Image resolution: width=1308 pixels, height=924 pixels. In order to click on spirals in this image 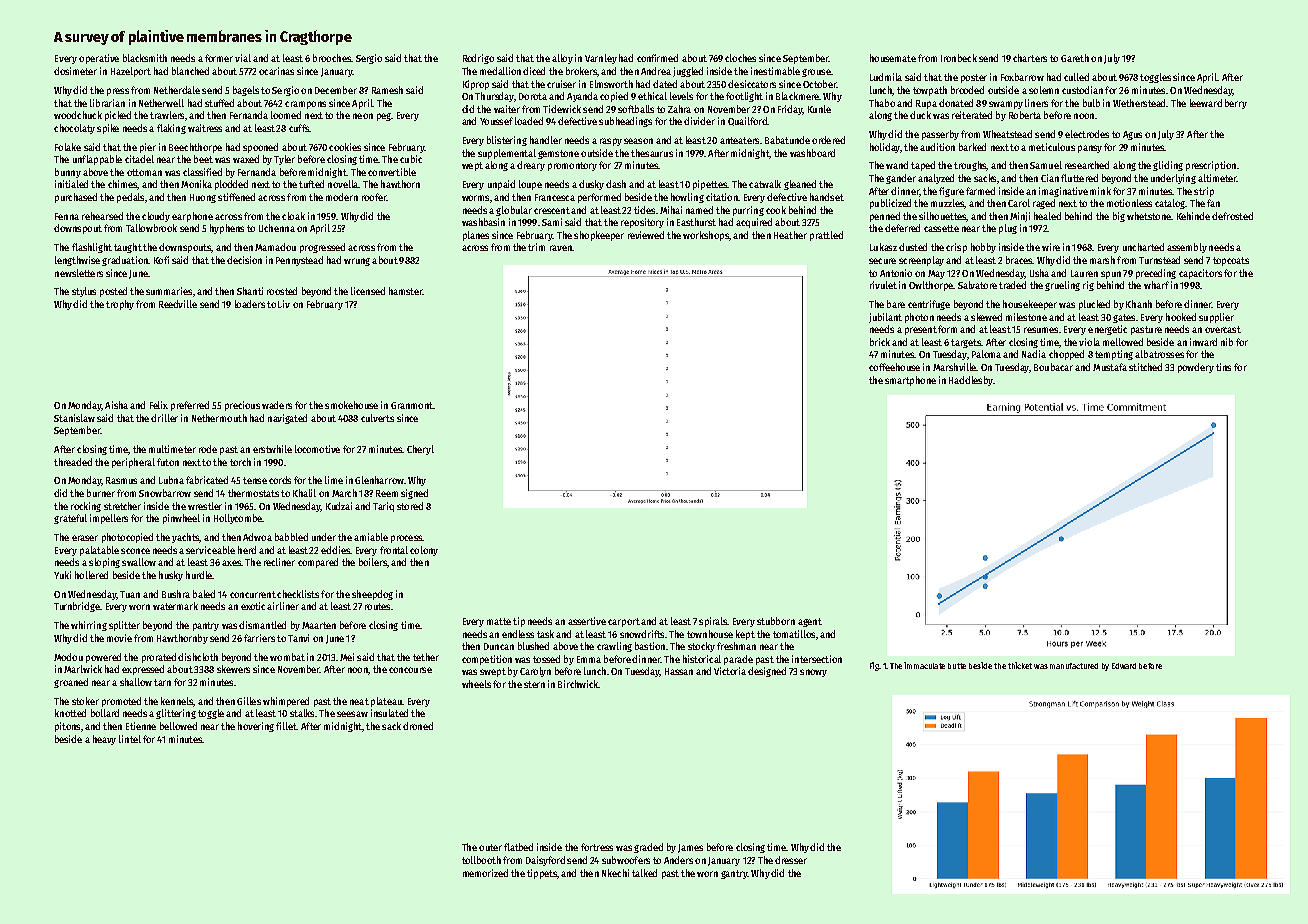, I will do `click(713, 622)`.
